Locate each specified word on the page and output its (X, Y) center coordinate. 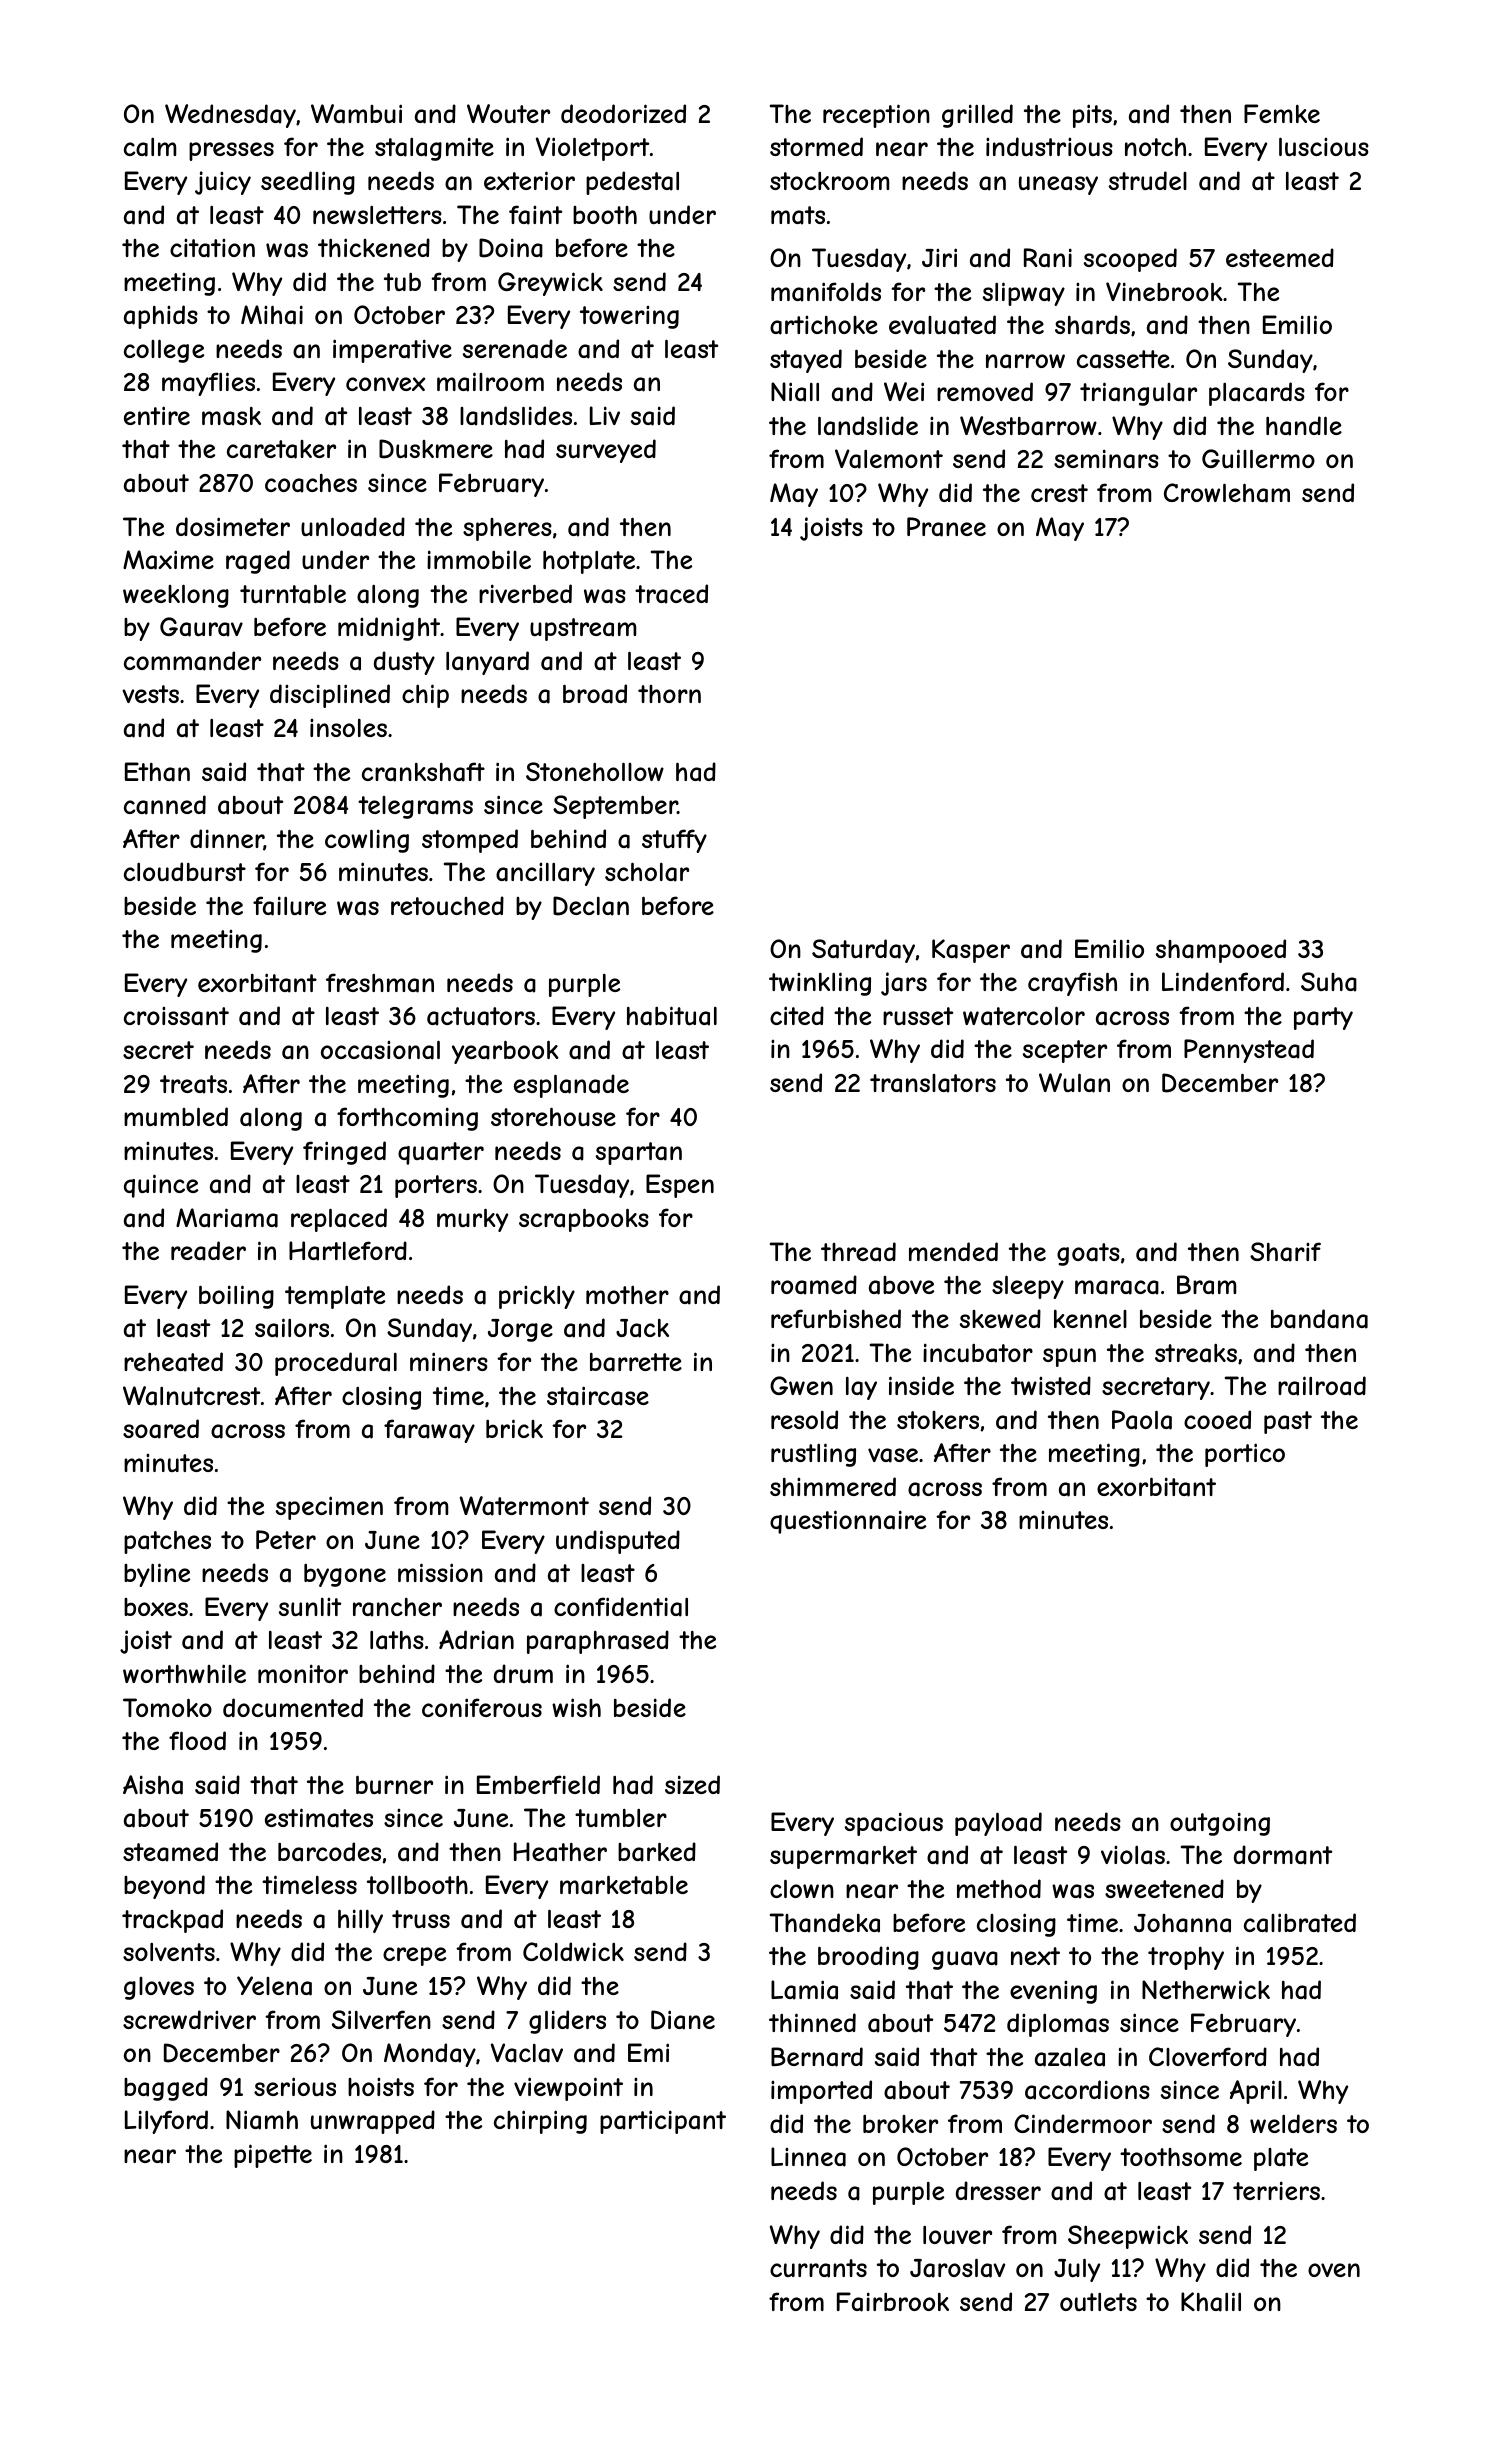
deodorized (623, 113)
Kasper (971, 951)
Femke (1282, 113)
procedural (336, 1364)
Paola (1142, 1420)
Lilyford (166, 2122)
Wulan (1074, 1083)
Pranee (946, 527)
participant (663, 2122)
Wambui (356, 114)
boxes (156, 1607)
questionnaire (848, 1522)
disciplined (330, 696)
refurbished (836, 1318)
